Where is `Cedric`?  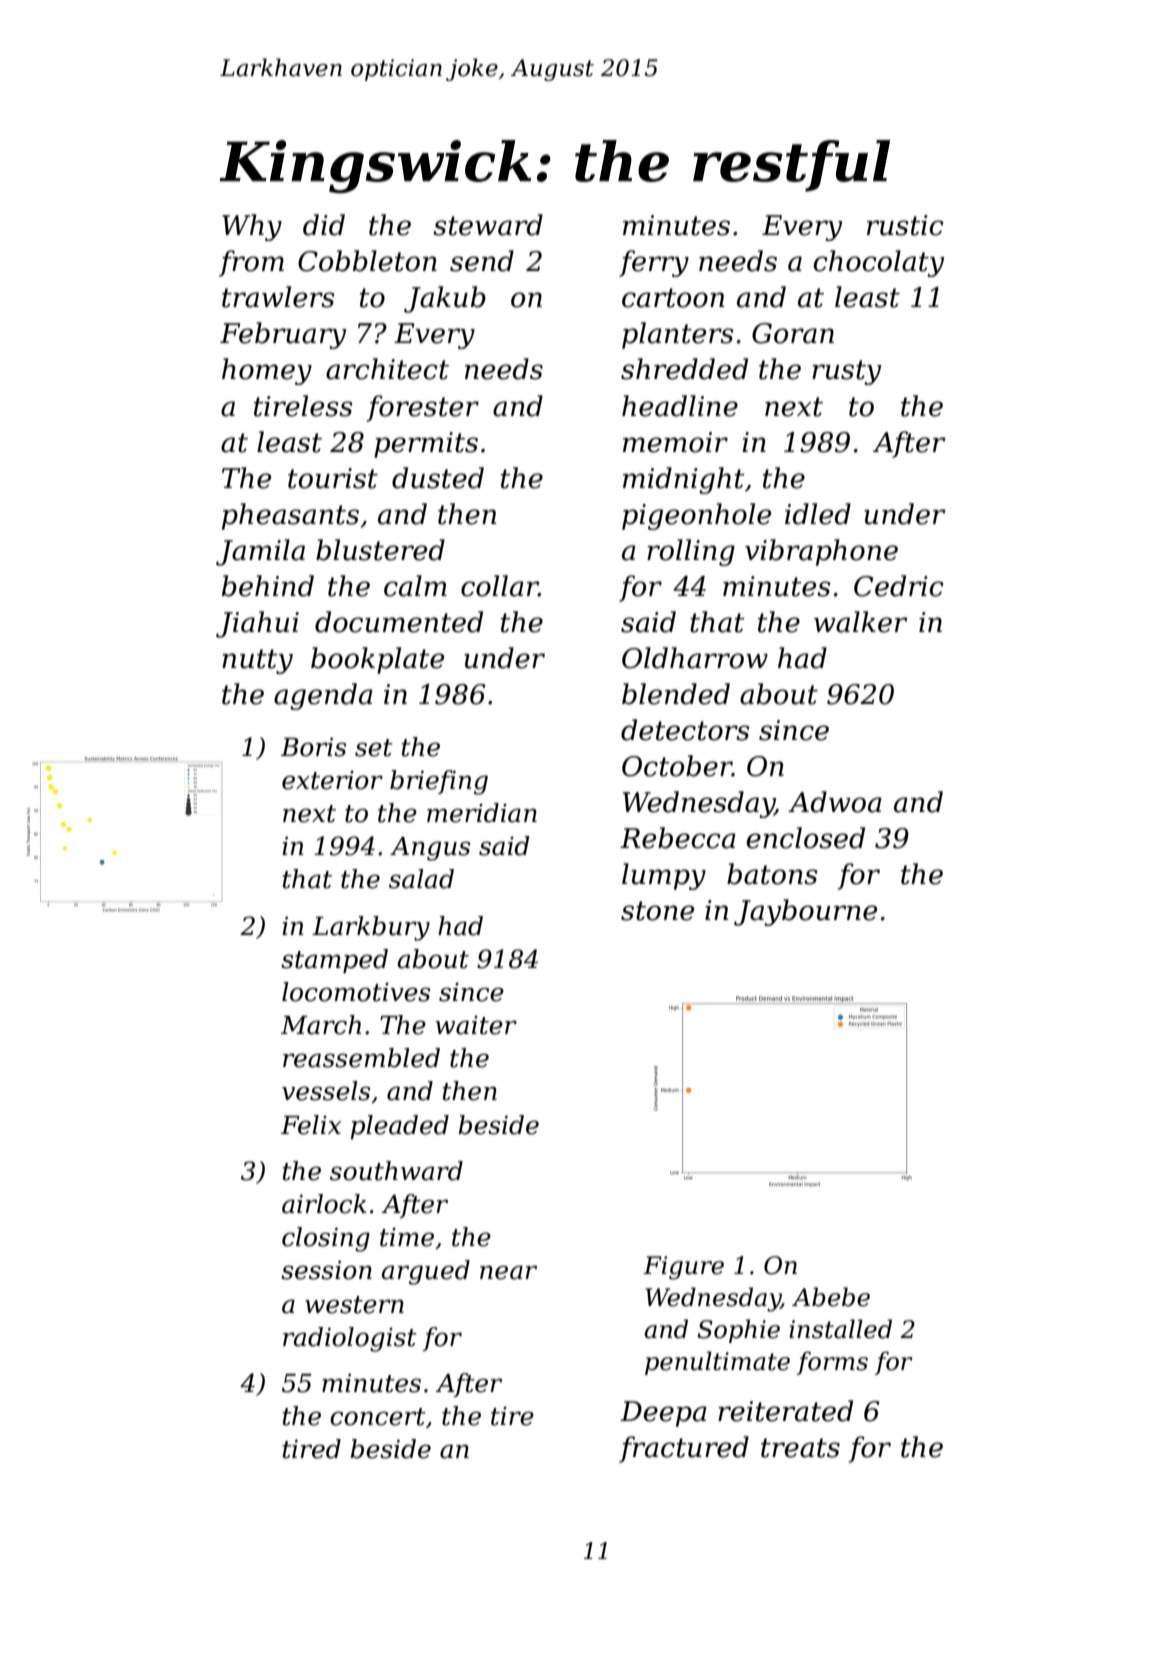
Cedric is located at coordinates (899, 586).
